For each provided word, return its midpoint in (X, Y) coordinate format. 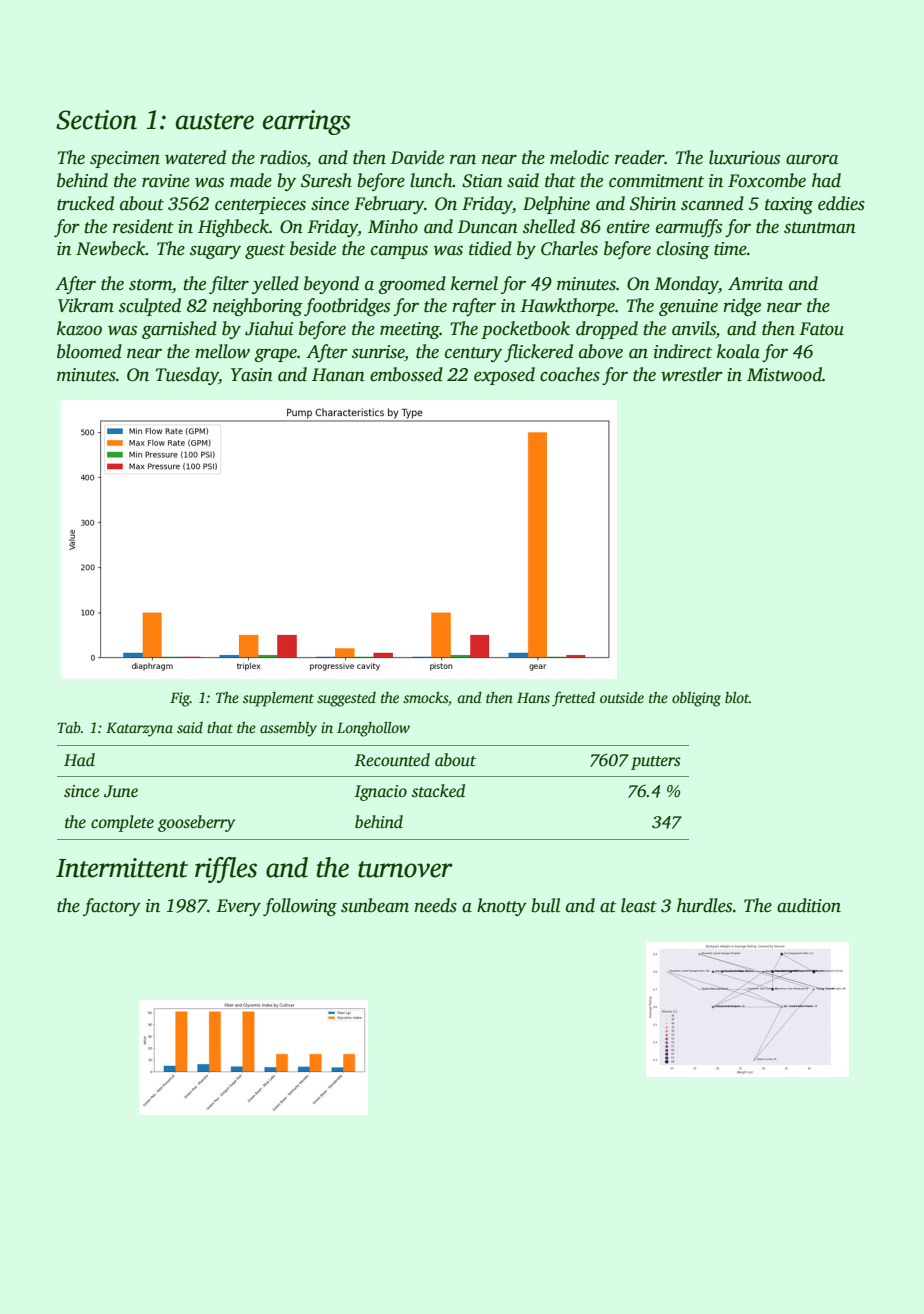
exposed (504, 376)
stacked (438, 791)
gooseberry (196, 823)
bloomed (89, 351)
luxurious (744, 157)
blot (737, 697)
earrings (307, 122)
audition (809, 905)
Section (96, 120)
